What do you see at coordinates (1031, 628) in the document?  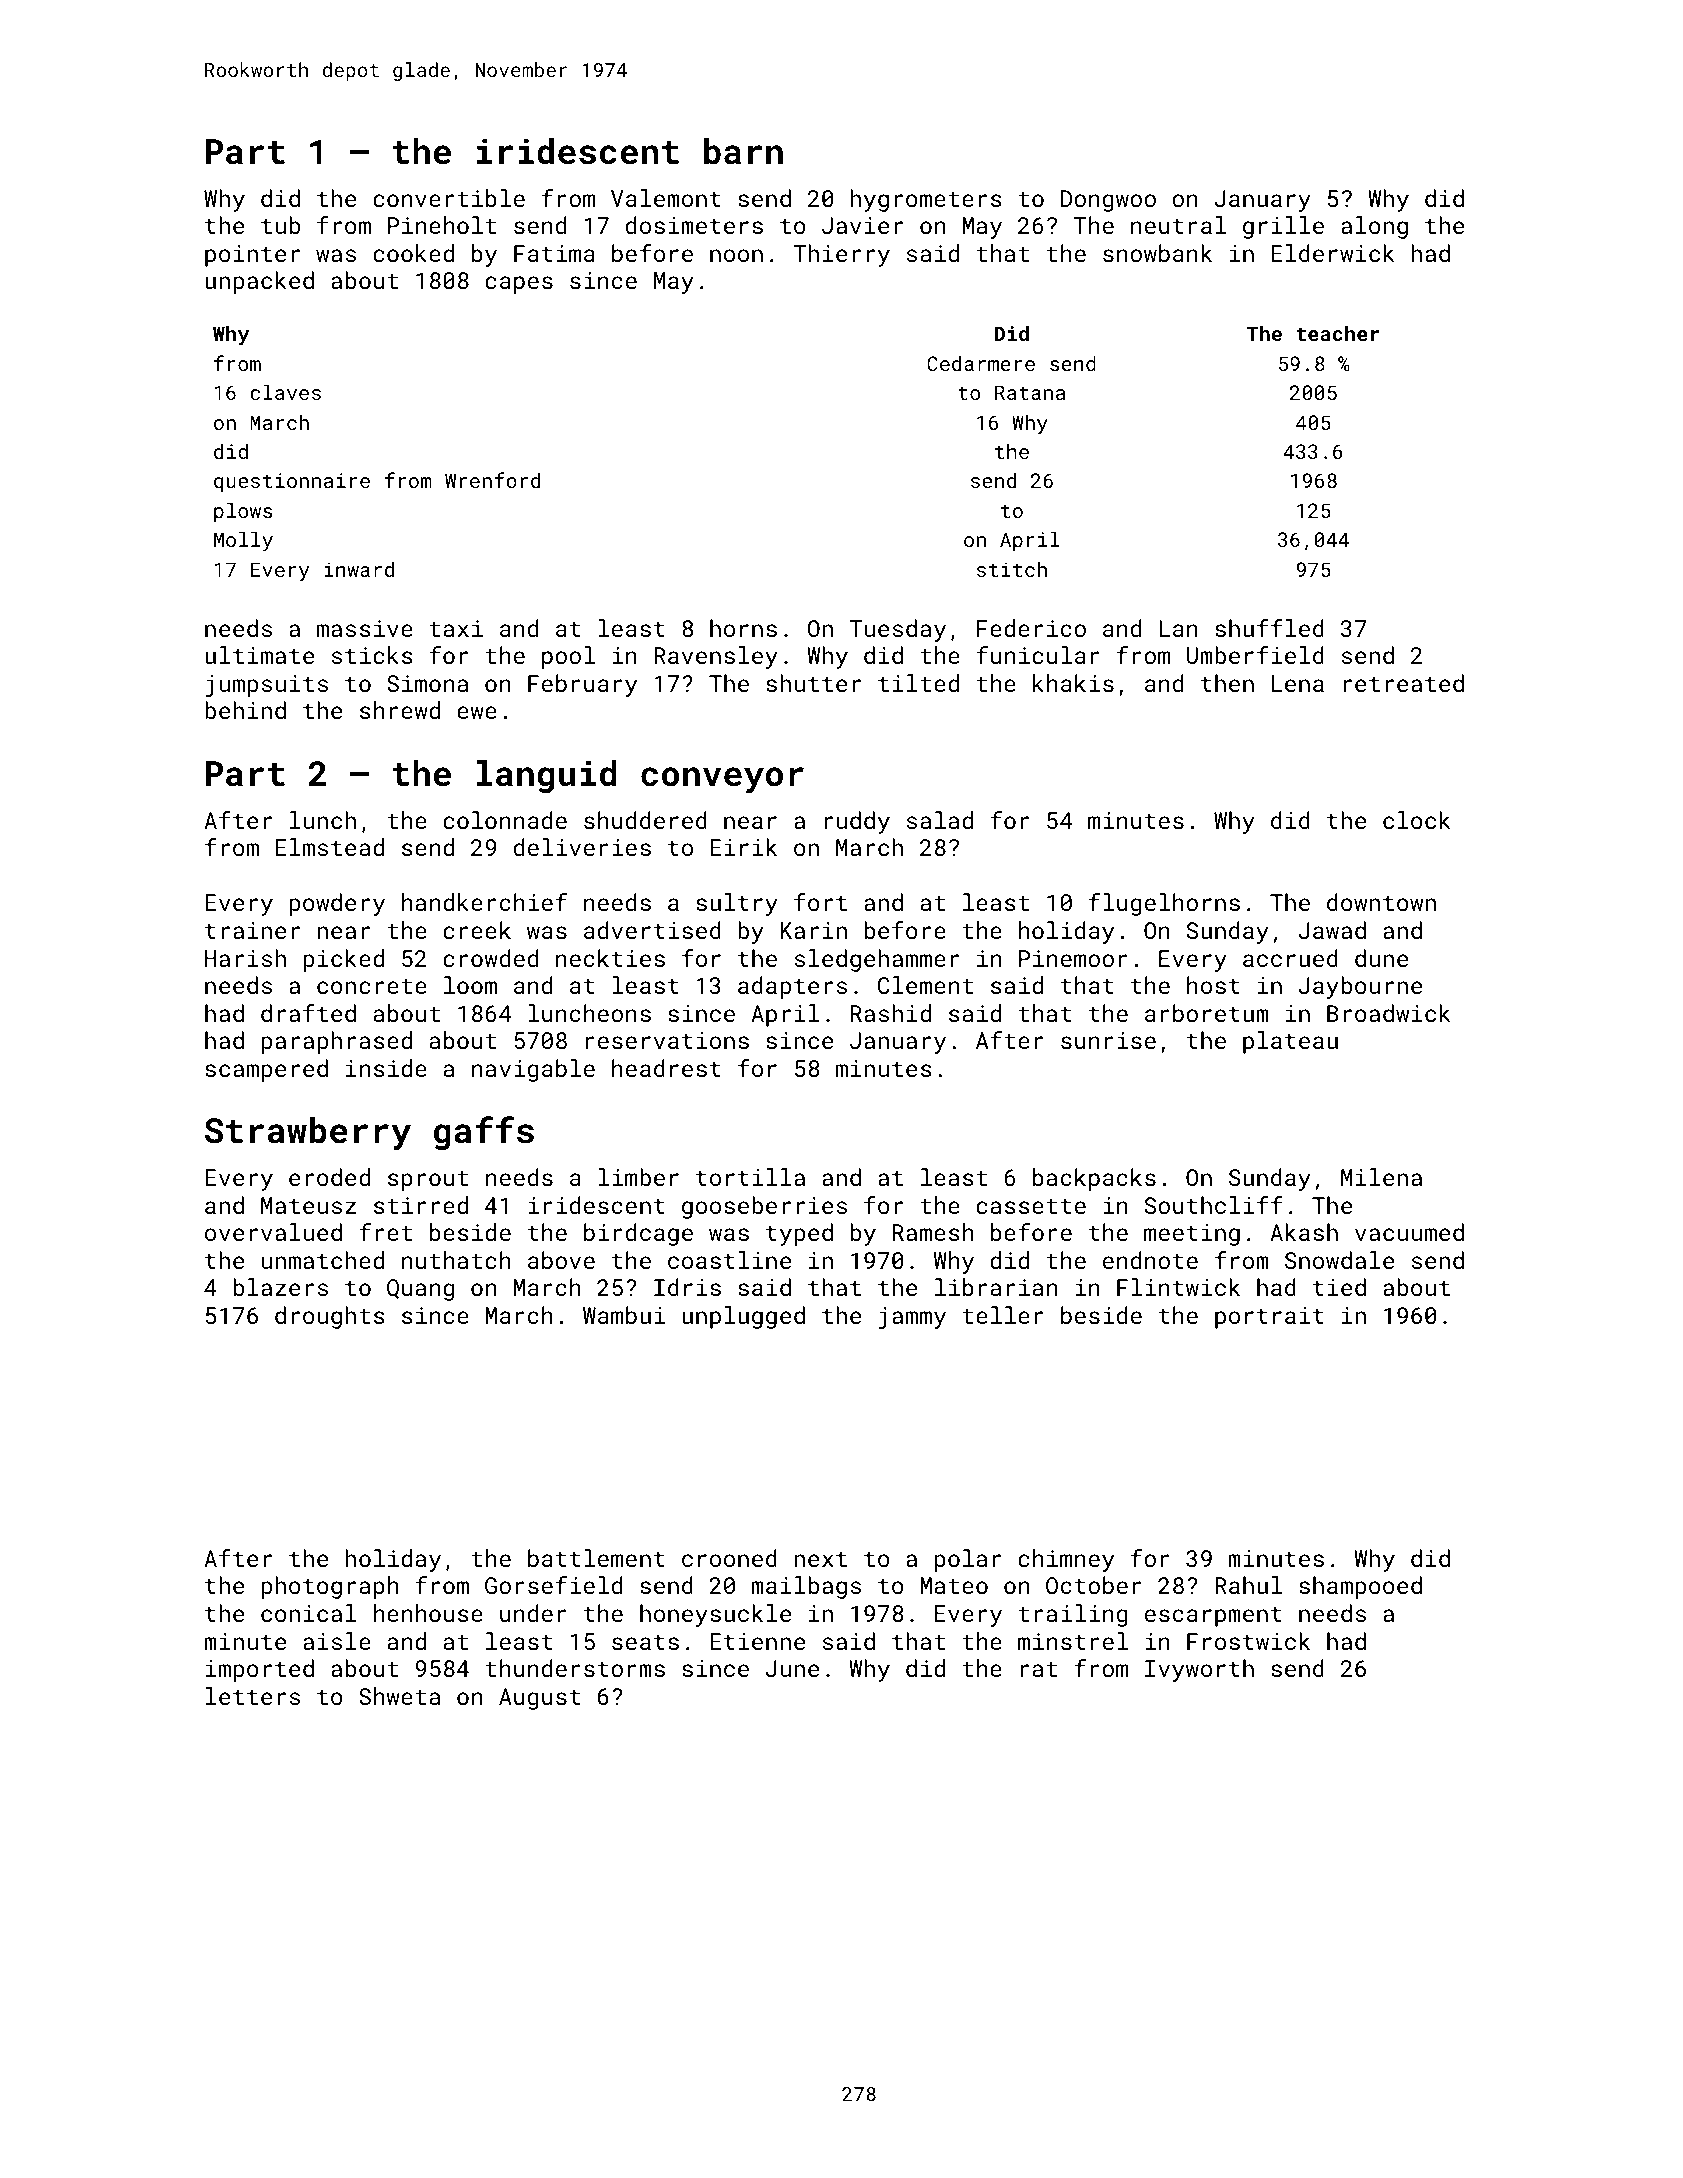 I see `Federico` at bounding box center [1031, 628].
